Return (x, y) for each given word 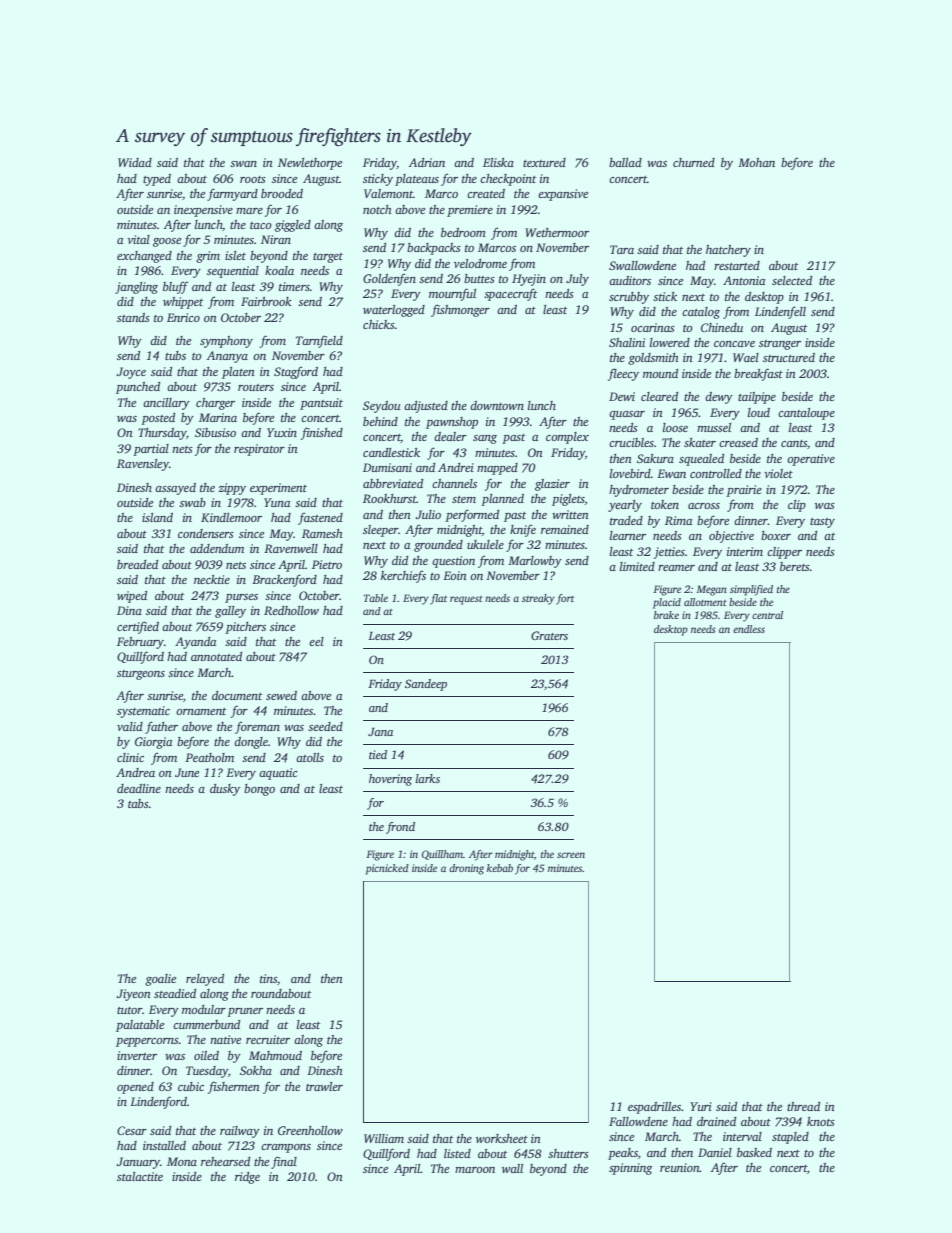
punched (138, 388)
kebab (500, 868)
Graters (549, 635)
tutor (129, 1010)
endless (749, 629)
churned (694, 162)
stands (133, 317)
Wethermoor (557, 232)
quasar (627, 415)
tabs (138, 803)
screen (571, 855)
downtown (497, 405)
